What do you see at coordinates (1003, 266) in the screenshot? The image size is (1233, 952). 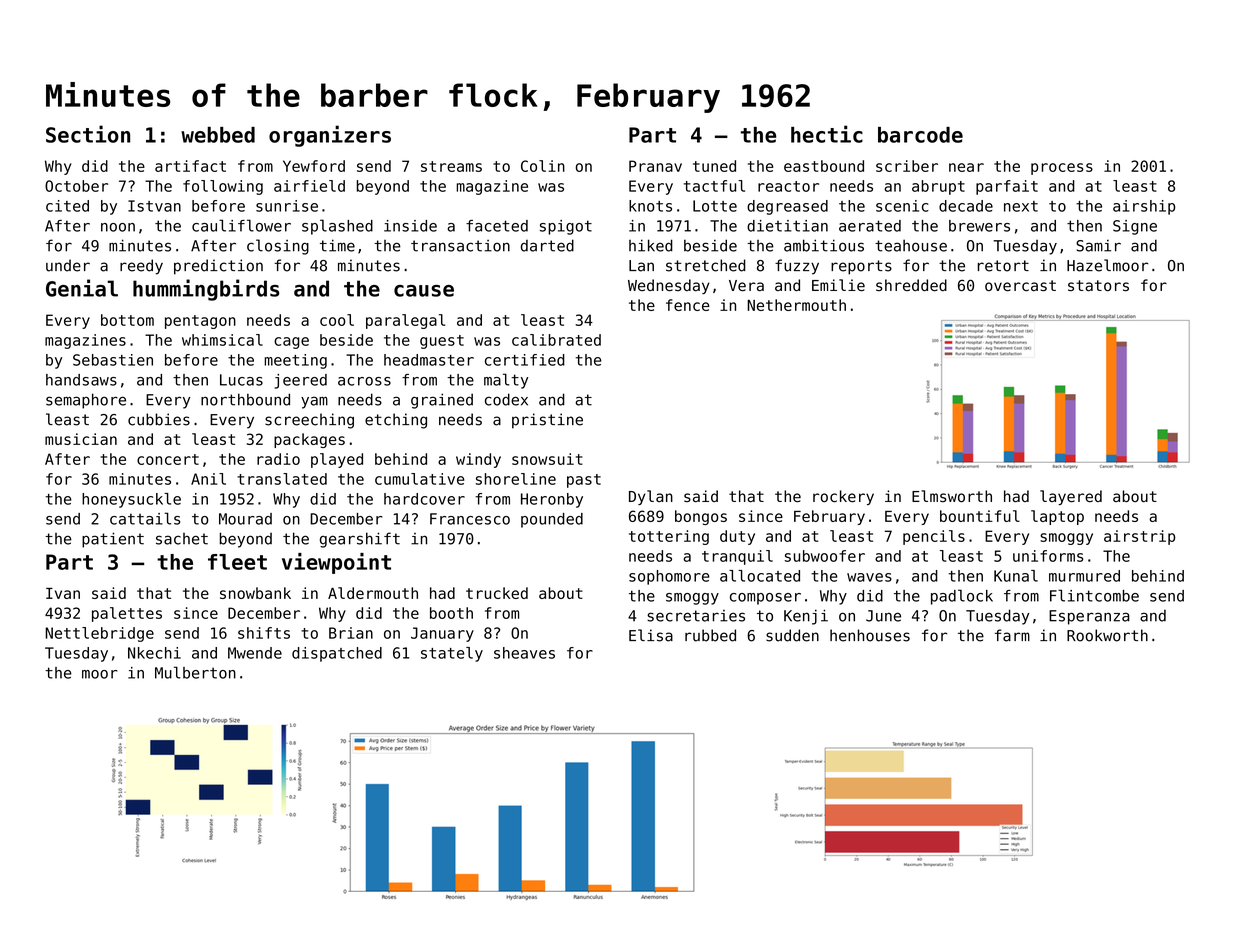 I see `retort` at bounding box center [1003, 266].
